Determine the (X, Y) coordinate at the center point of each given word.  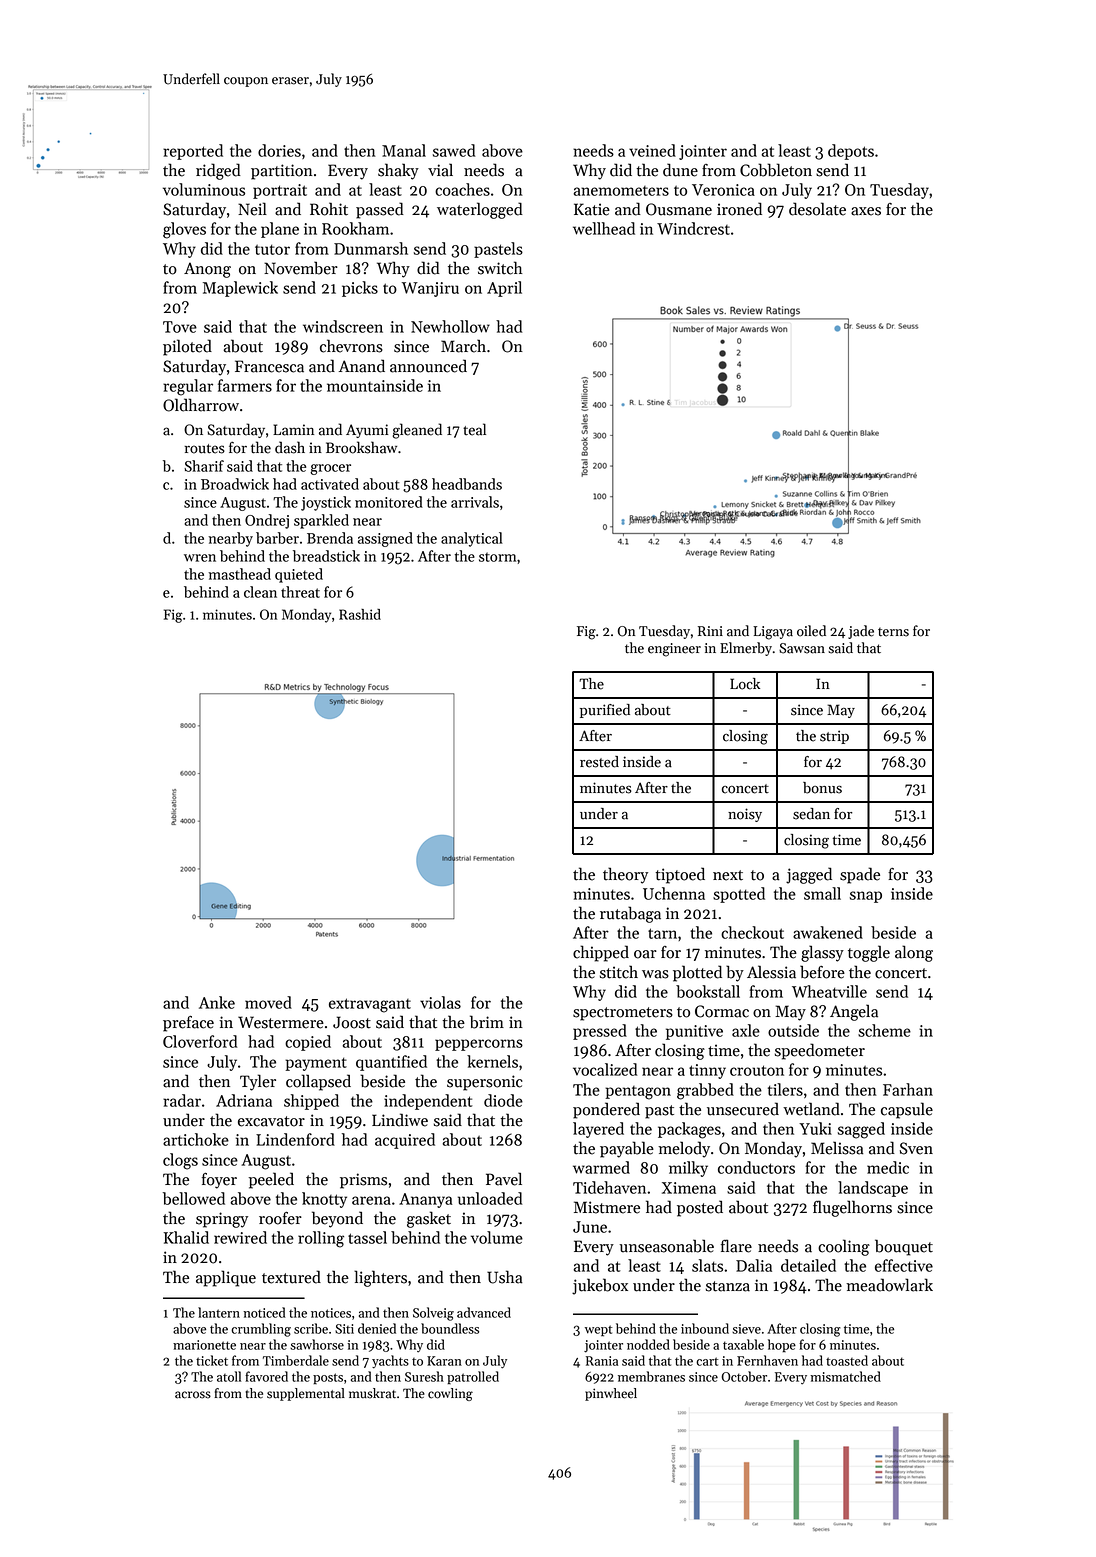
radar (182, 1100)
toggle (869, 953)
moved (268, 1002)
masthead (239, 574)
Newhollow (450, 326)
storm (497, 557)
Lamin (293, 430)
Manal (404, 150)
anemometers (621, 191)
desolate (817, 209)
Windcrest (693, 228)
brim (487, 1022)
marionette (204, 1345)
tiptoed (680, 875)
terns (893, 632)
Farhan (908, 1089)
